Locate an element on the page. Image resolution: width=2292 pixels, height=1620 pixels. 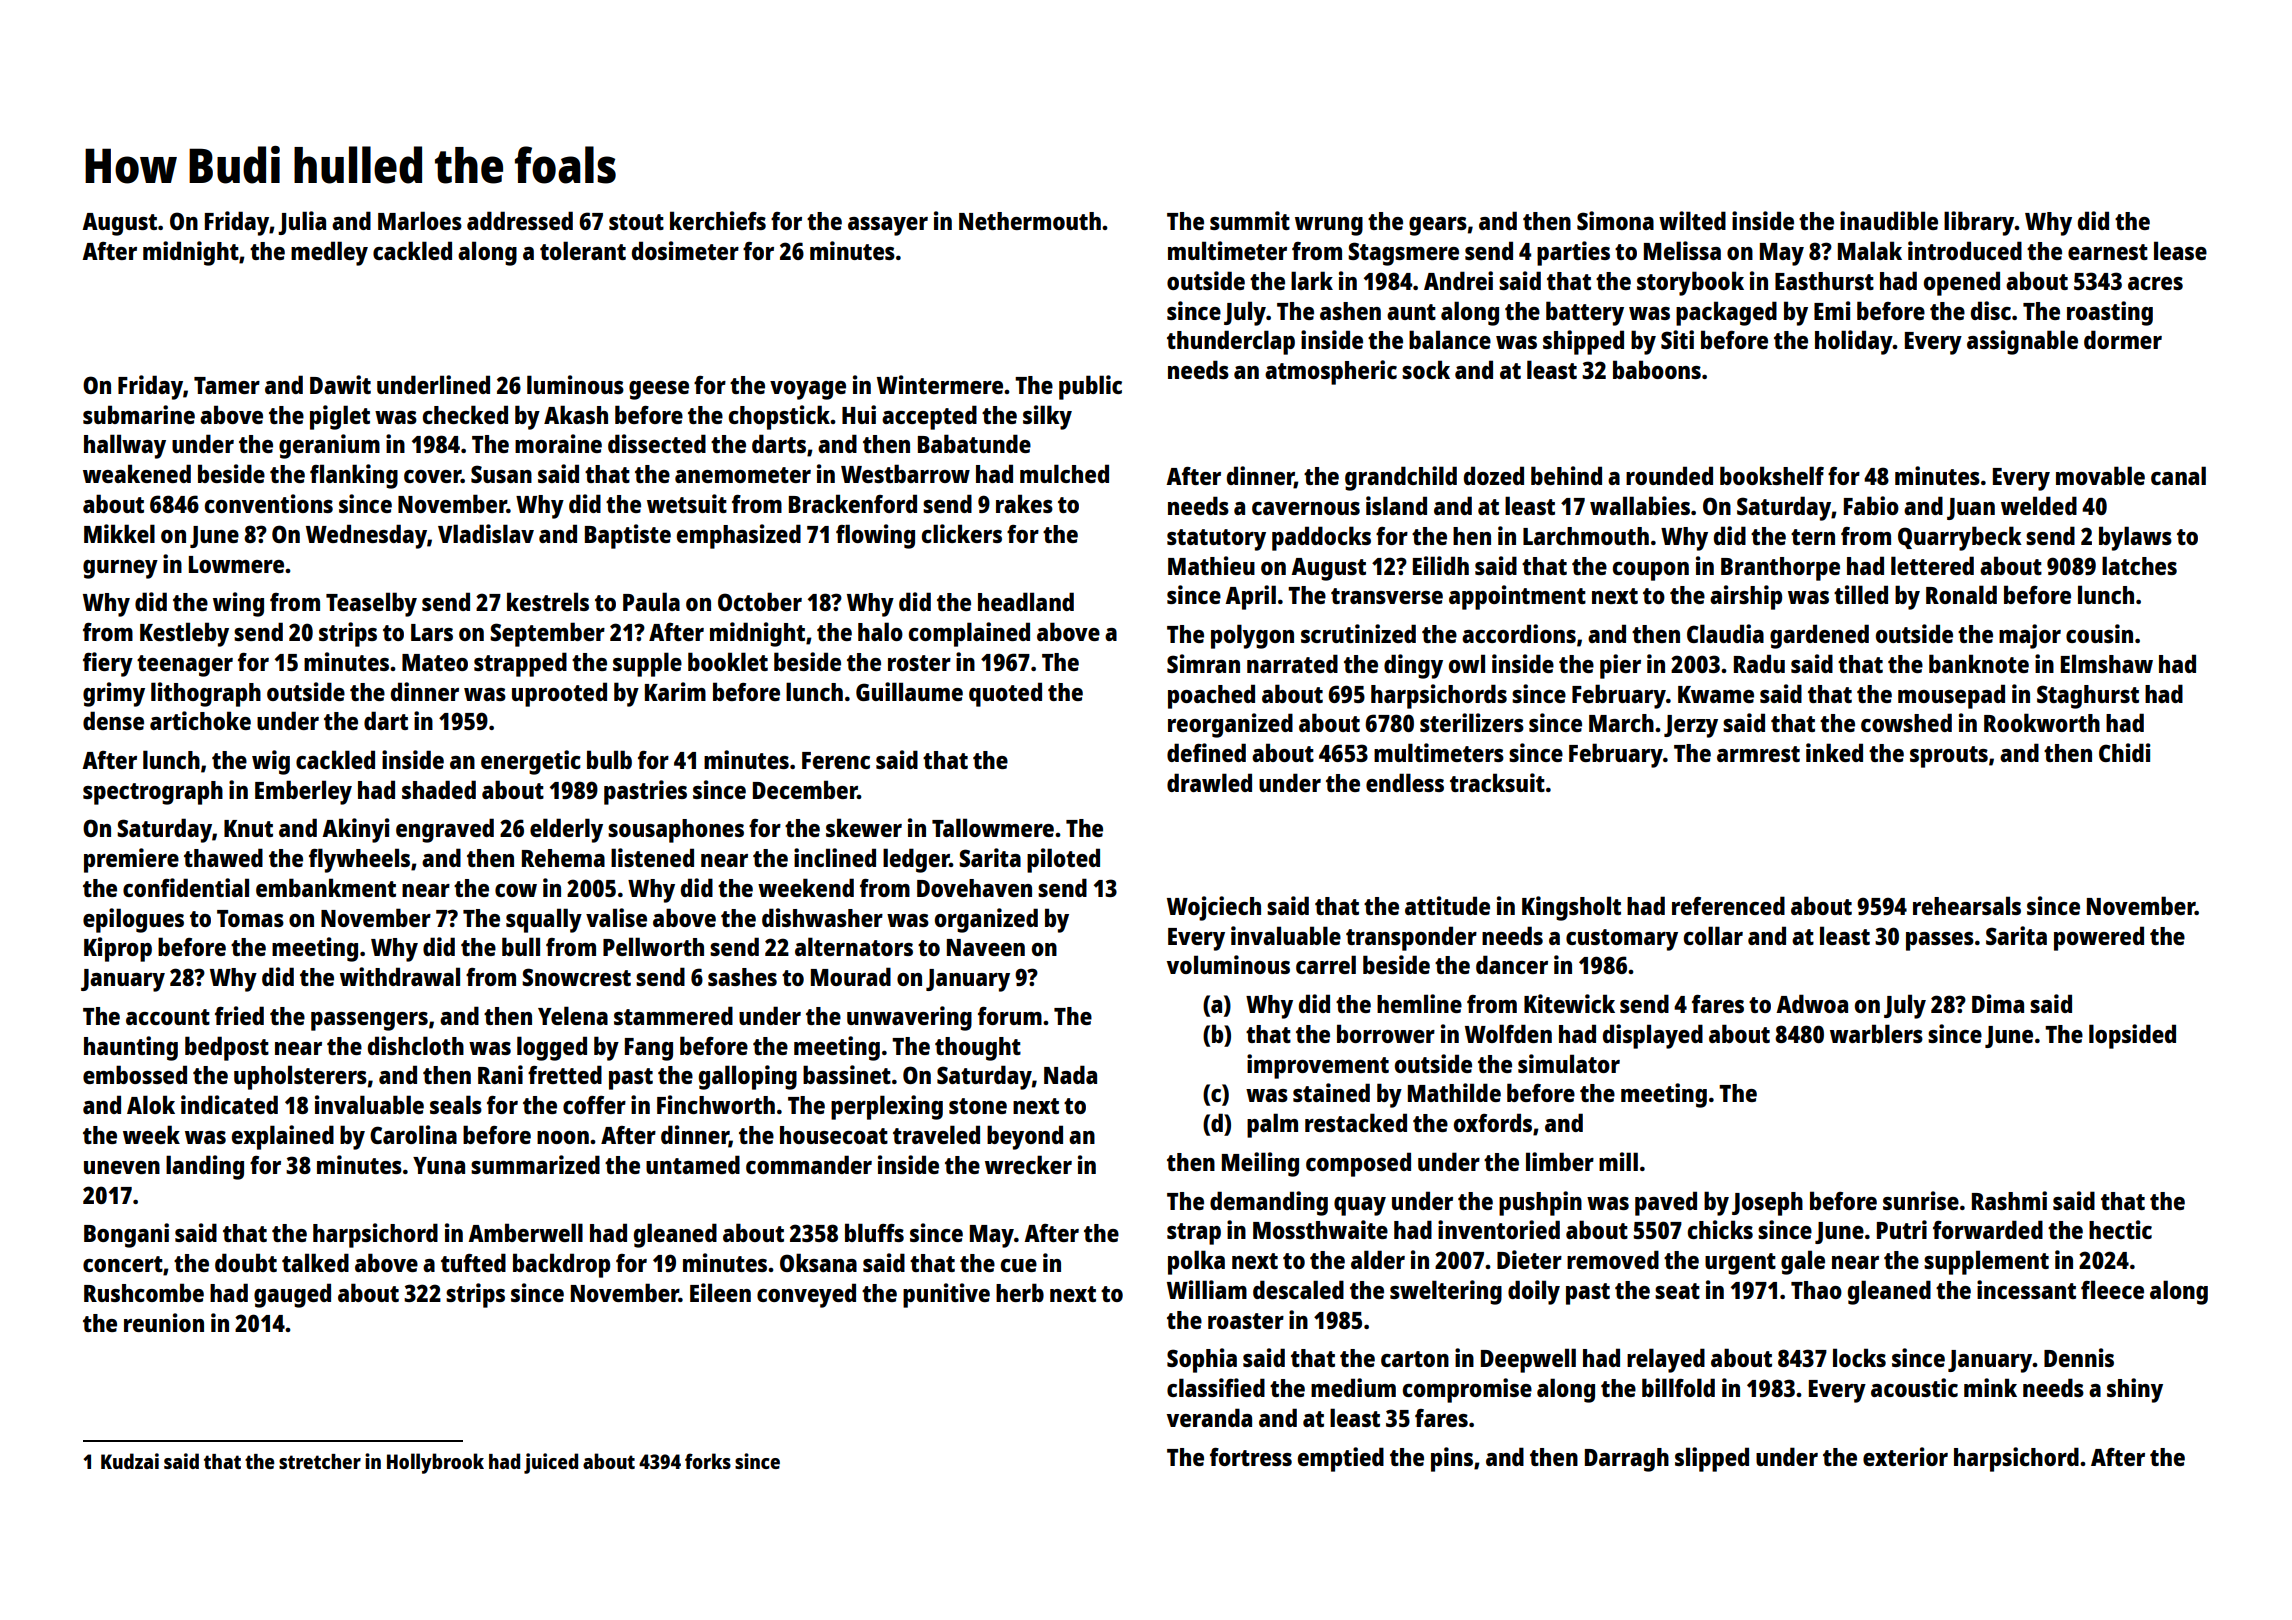
transponder is located at coordinates (1411, 938).
